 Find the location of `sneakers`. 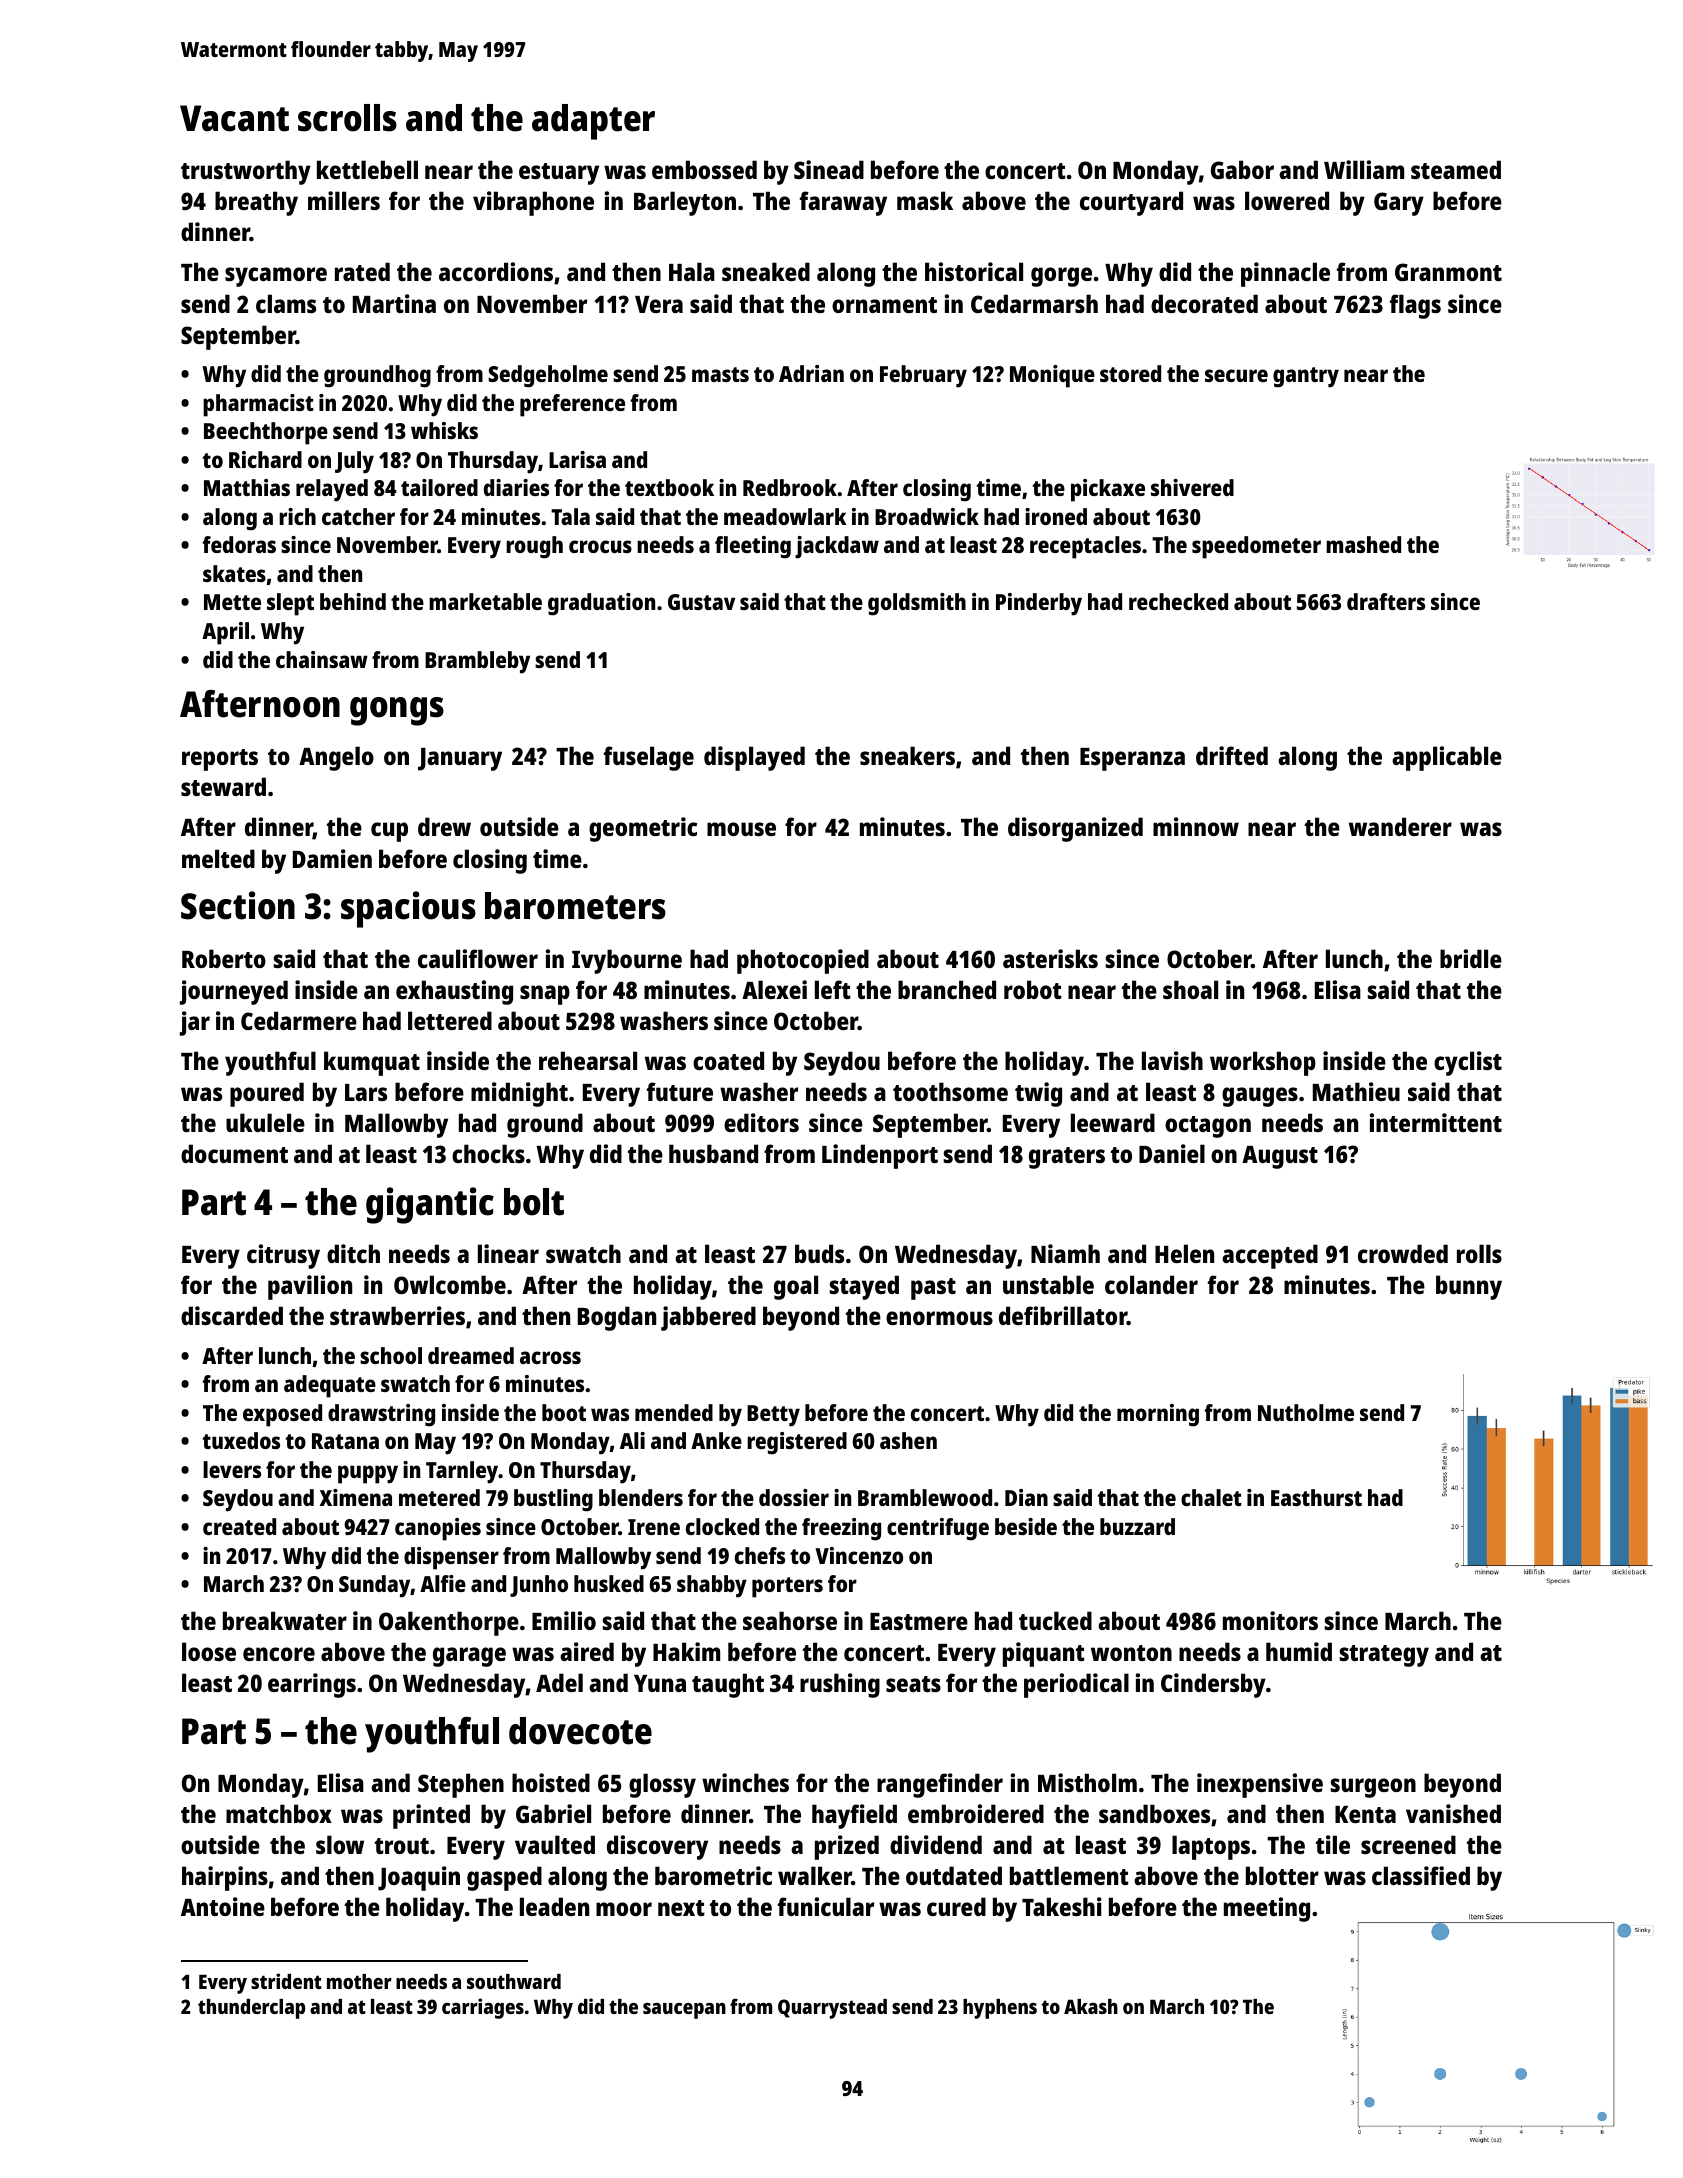

sneakers is located at coordinates (907, 755).
